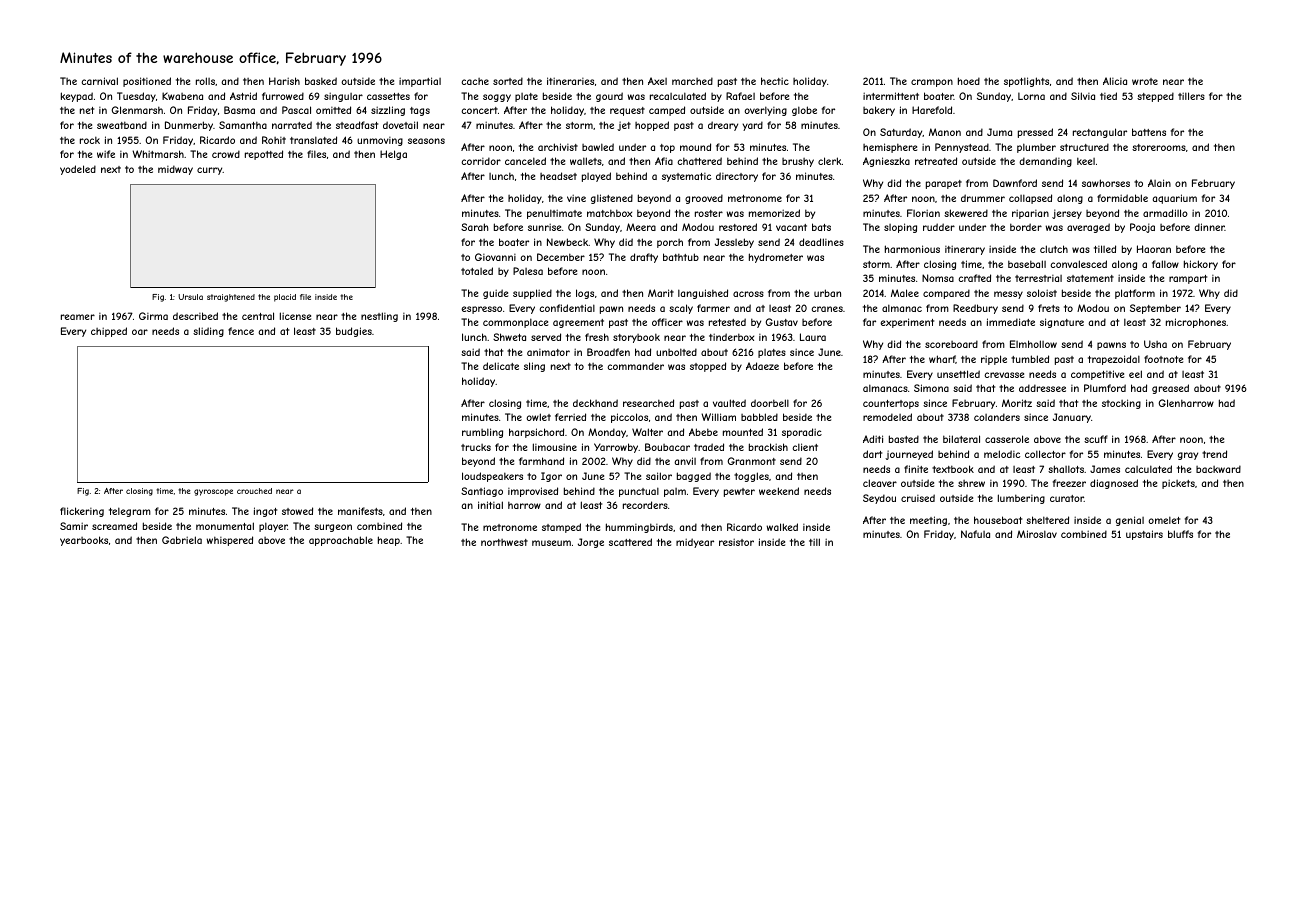 The height and width of the page is (924, 1308). Describe the element at coordinates (158, 154) in the page. I see `Whitmarsh` at that location.
